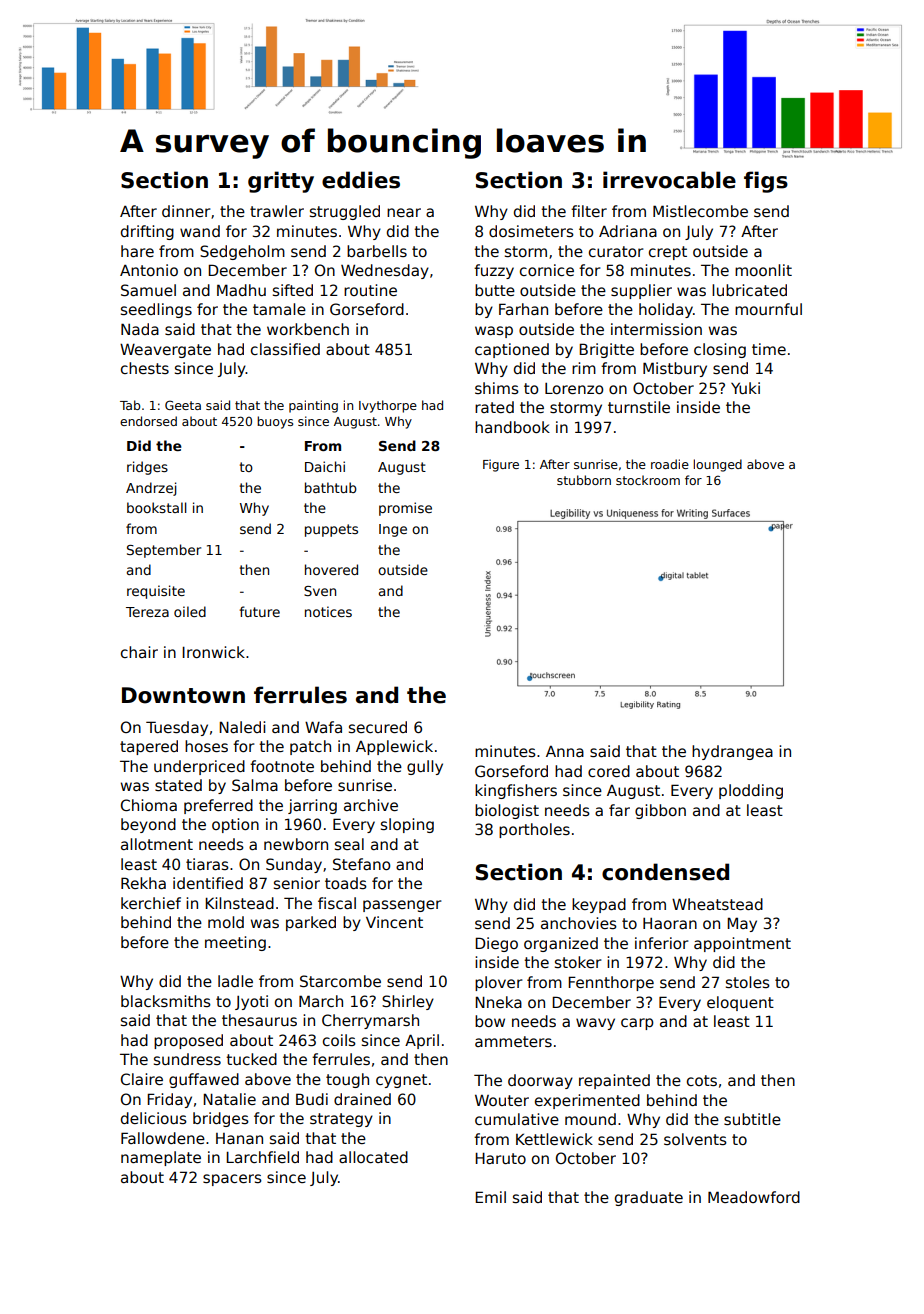 The height and width of the screenshot is (1314, 924). What do you see at coordinates (229, 1099) in the screenshot?
I see `Natalie` at bounding box center [229, 1099].
